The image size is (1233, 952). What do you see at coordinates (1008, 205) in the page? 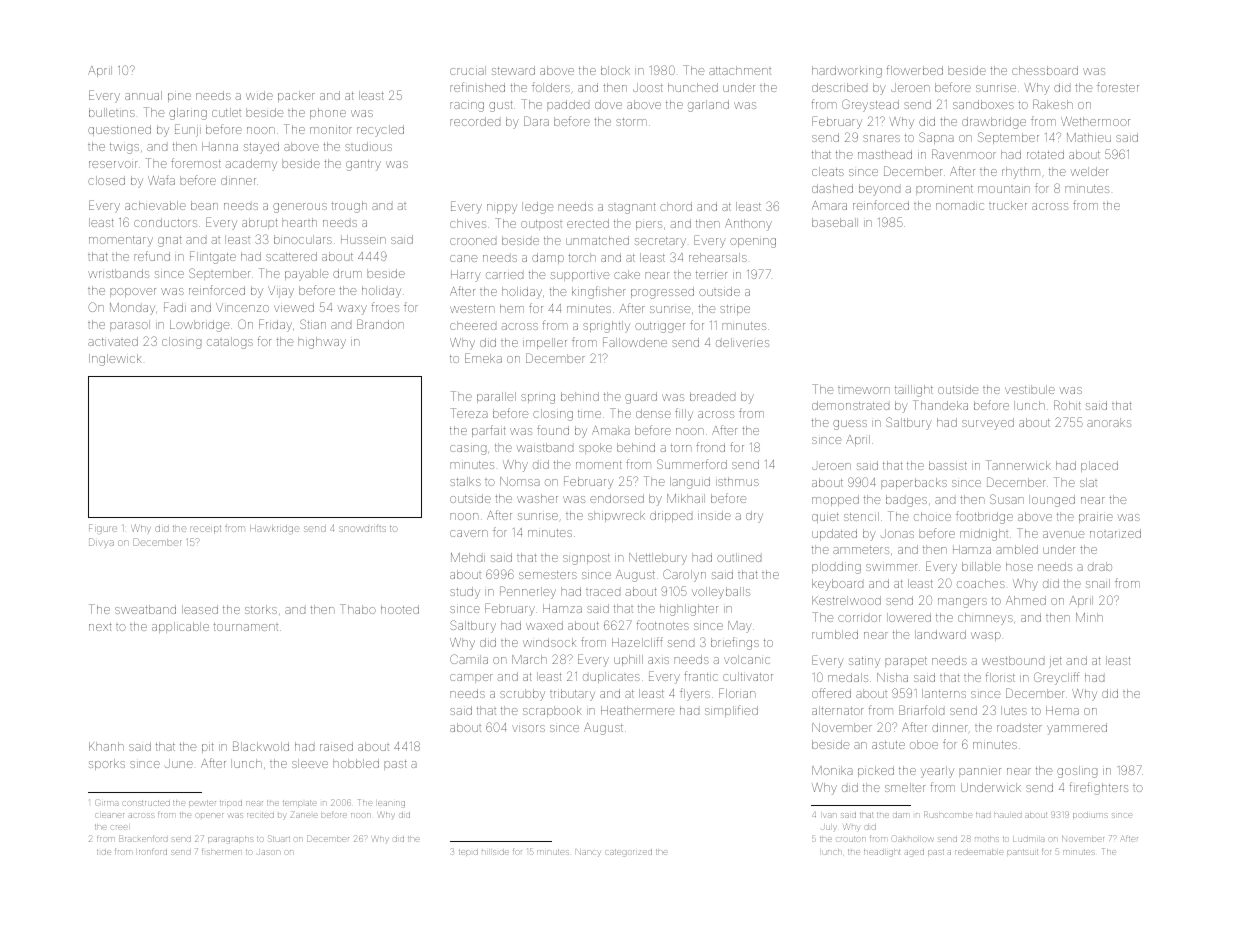
I see `trucker` at bounding box center [1008, 205].
